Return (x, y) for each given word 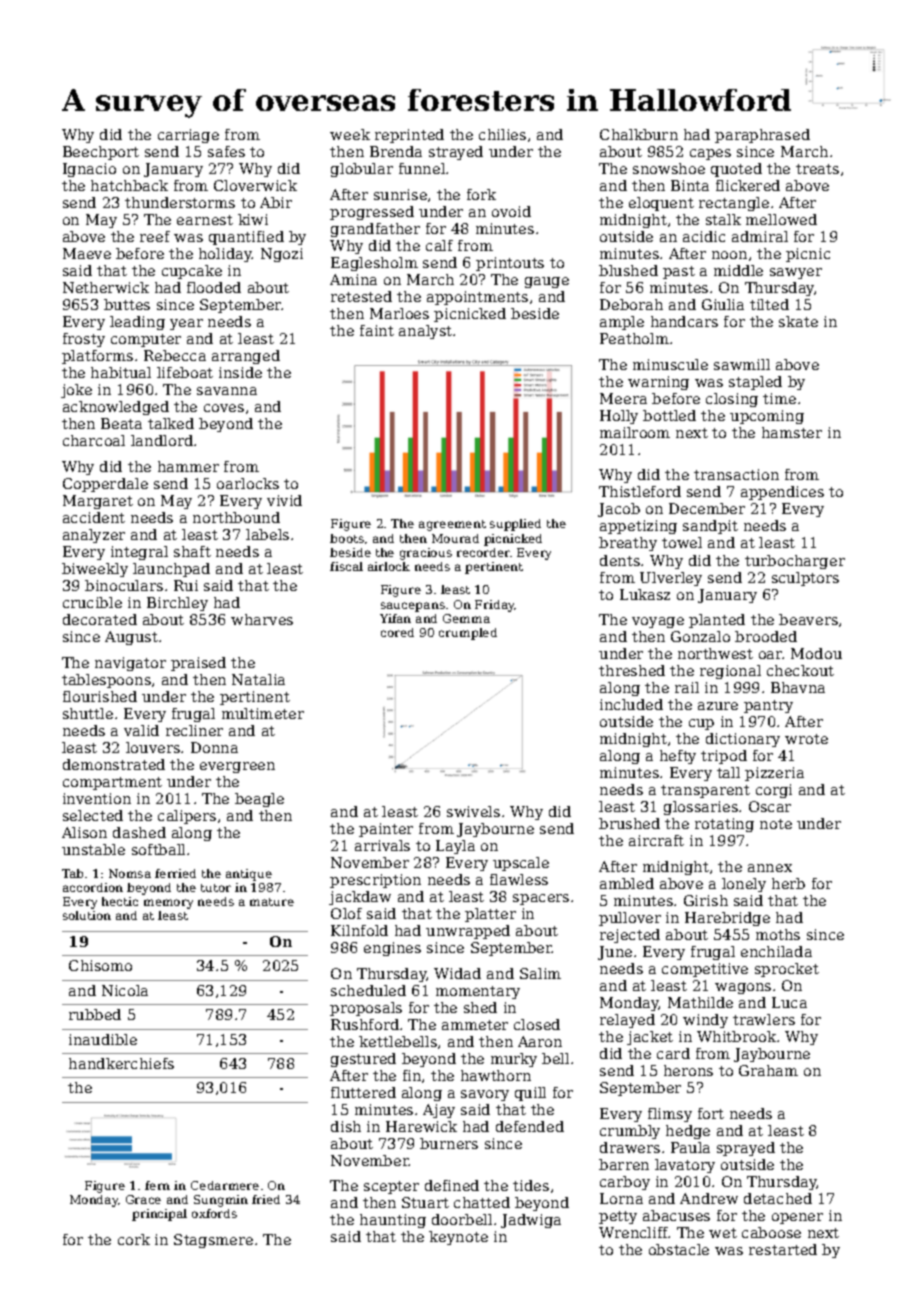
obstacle (679, 1249)
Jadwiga (531, 1221)
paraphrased (762, 136)
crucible (92, 602)
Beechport (101, 153)
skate (798, 321)
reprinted (409, 136)
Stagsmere (213, 1241)
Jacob (619, 510)
